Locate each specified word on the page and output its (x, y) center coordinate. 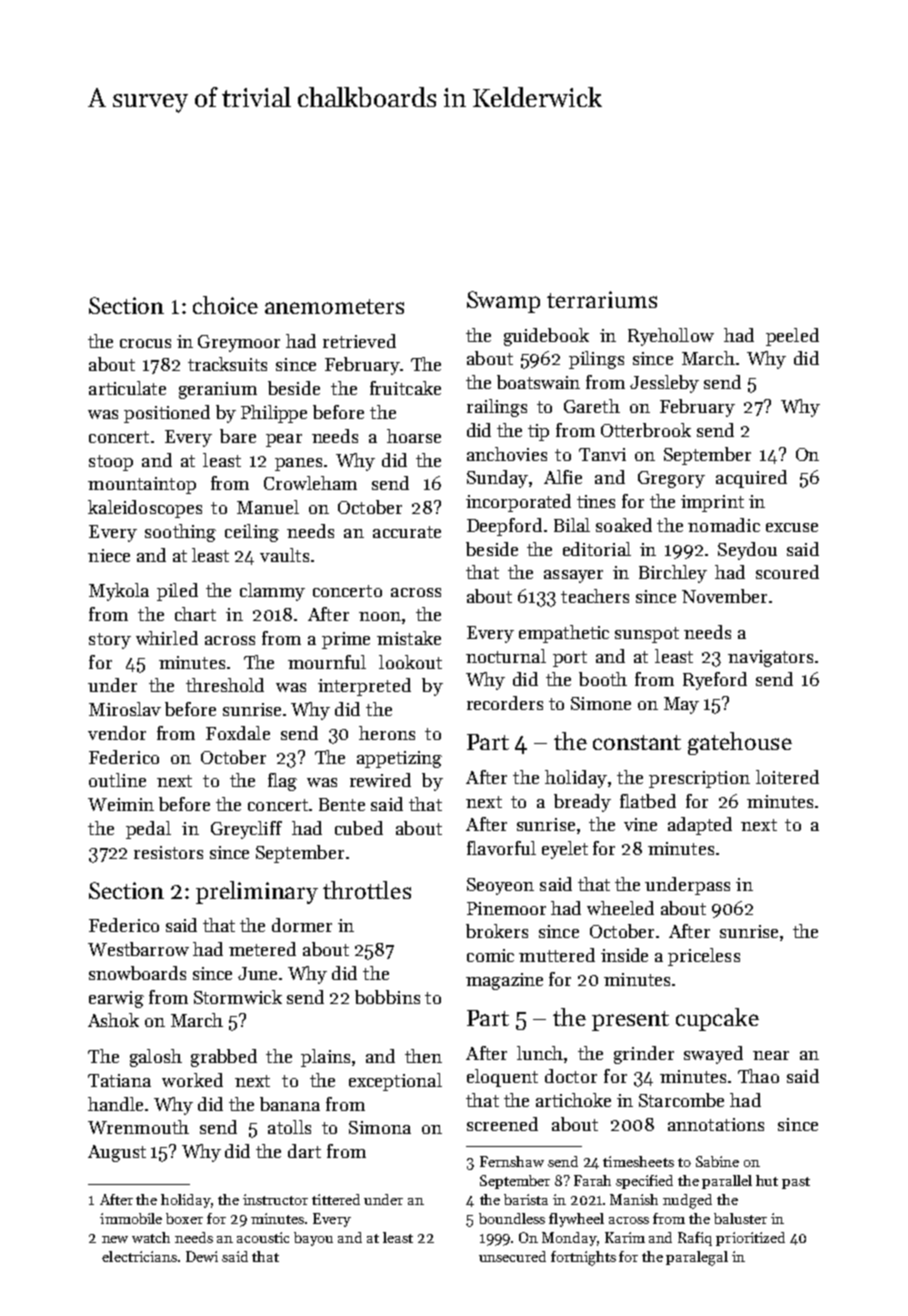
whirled (167, 638)
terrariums (602, 299)
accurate (407, 532)
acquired (751, 479)
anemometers (334, 306)
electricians (139, 1256)
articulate (127, 388)
